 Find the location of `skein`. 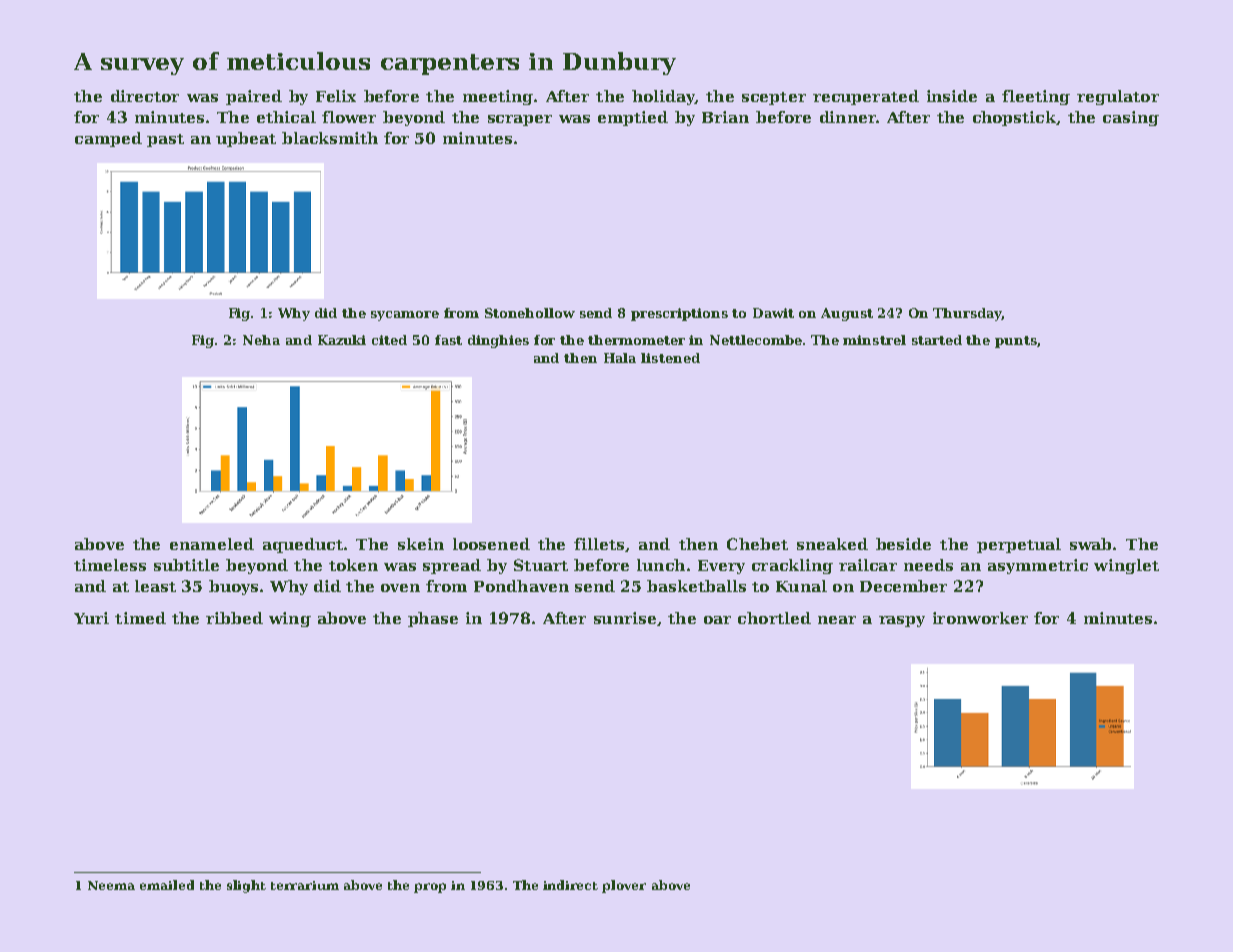

skein is located at coordinates (421, 544).
